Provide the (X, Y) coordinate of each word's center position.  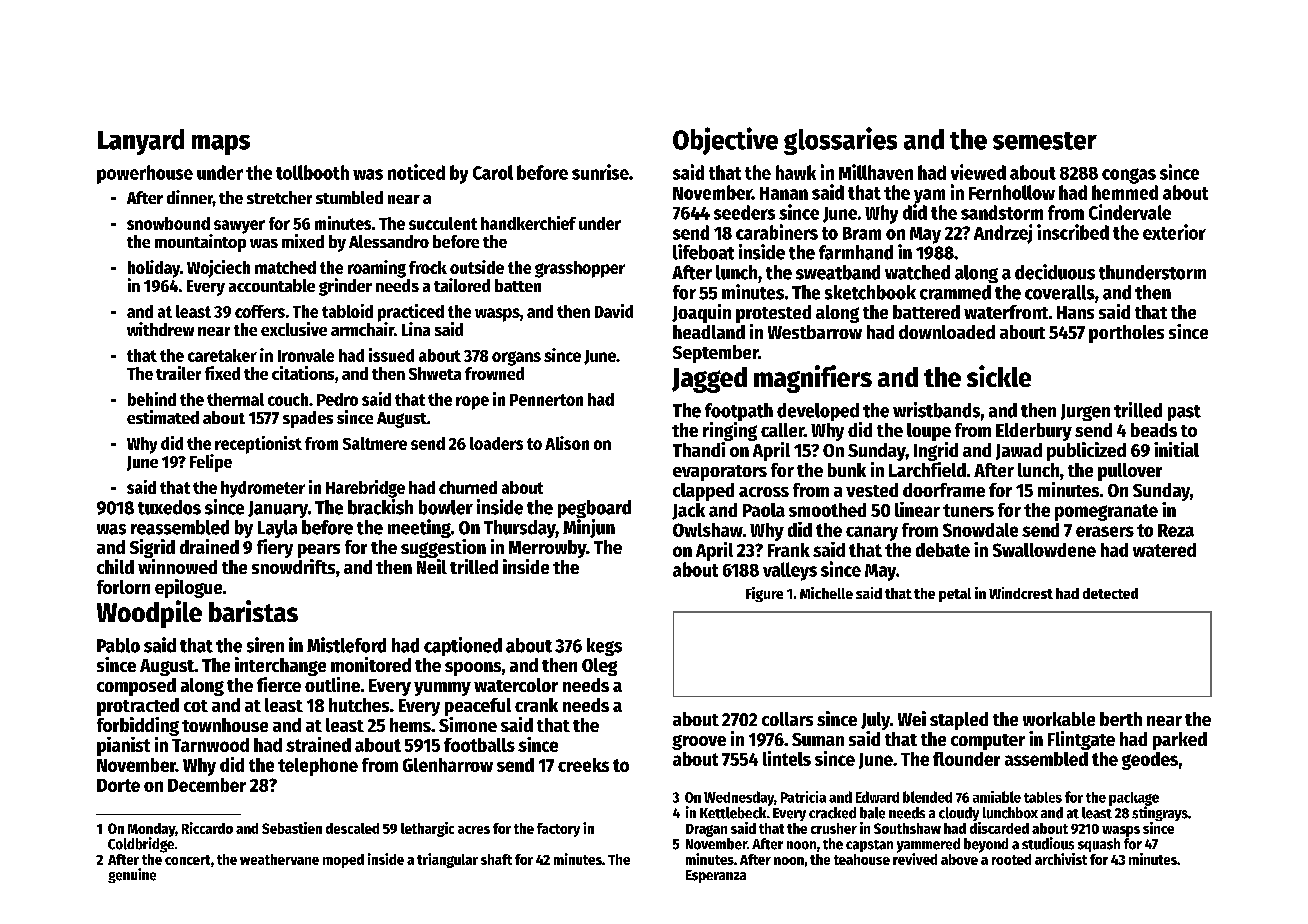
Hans (1075, 312)
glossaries (840, 141)
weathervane (279, 859)
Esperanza (716, 876)
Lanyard (141, 142)
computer (988, 742)
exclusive (294, 329)
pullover (1130, 472)
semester (1045, 141)
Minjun (589, 528)
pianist (123, 746)
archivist (1061, 859)
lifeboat (703, 252)
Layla (277, 529)
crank (536, 705)
